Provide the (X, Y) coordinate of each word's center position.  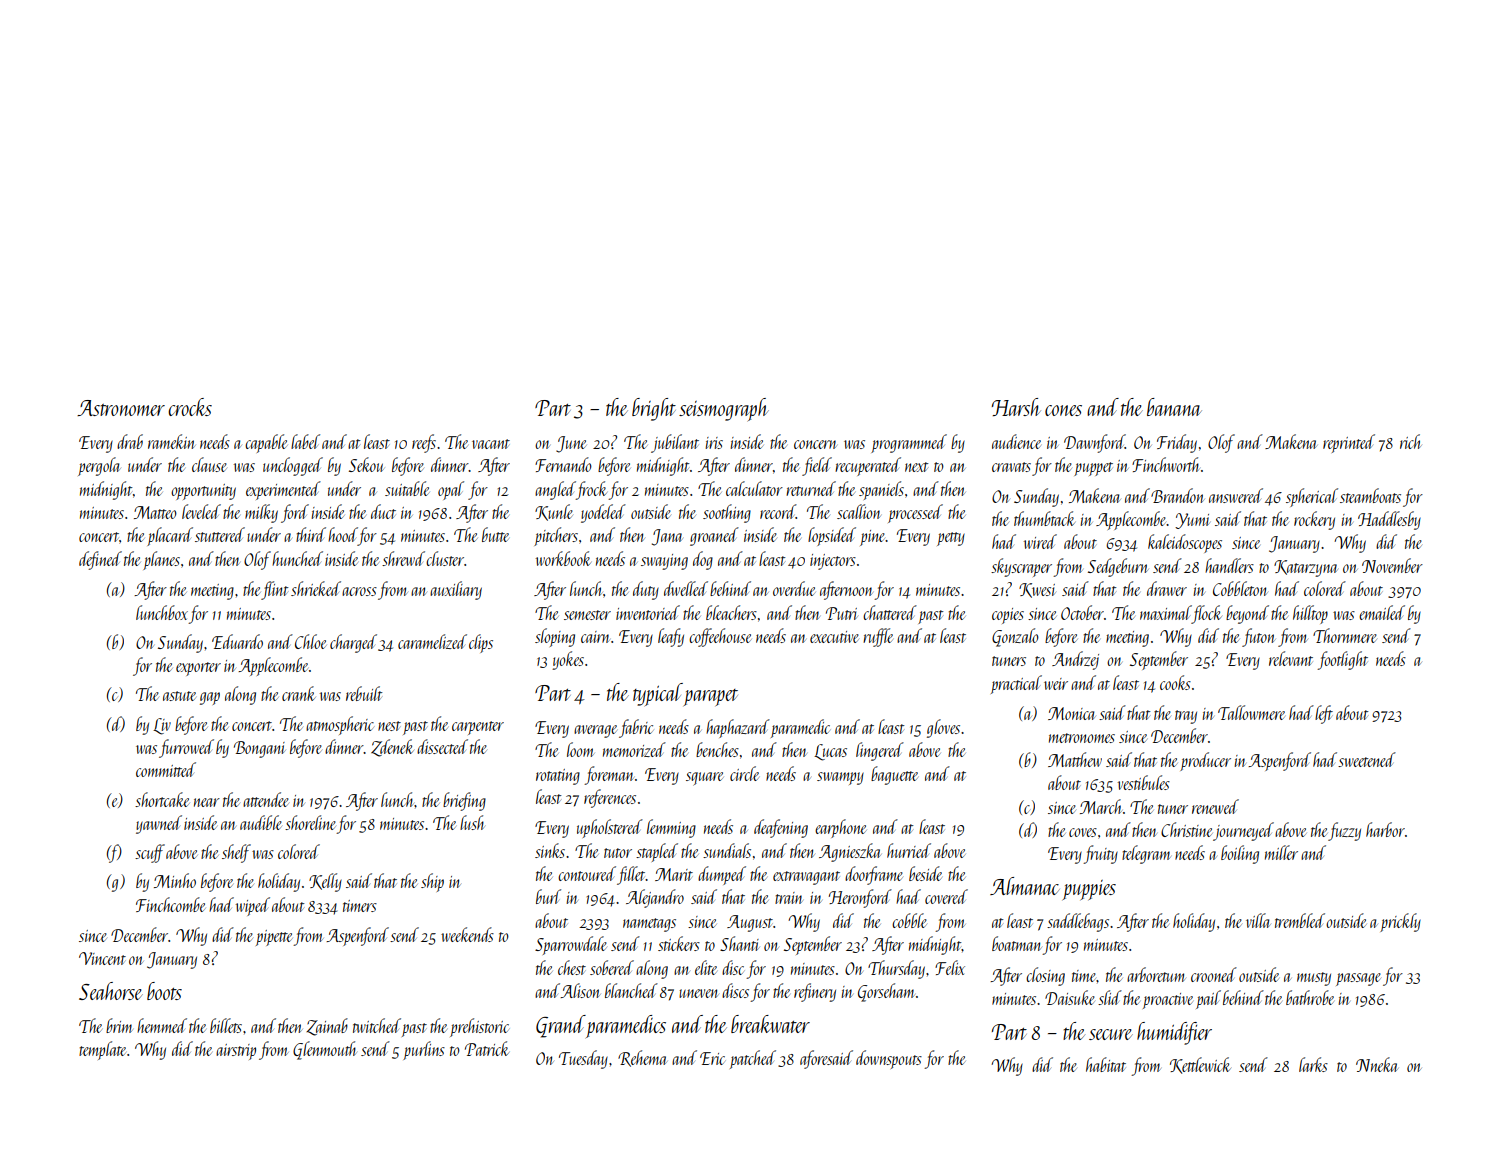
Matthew (1075, 759)
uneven (699, 993)
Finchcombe (170, 904)
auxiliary (456, 590)
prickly (1400, 922)
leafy (671, 637)
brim (119, 1025)
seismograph (724, 409)
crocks (190, 407)
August (750, 923)
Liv (162, 726)
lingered (880, 751)
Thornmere (1345, 635)
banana (1174, 407)
